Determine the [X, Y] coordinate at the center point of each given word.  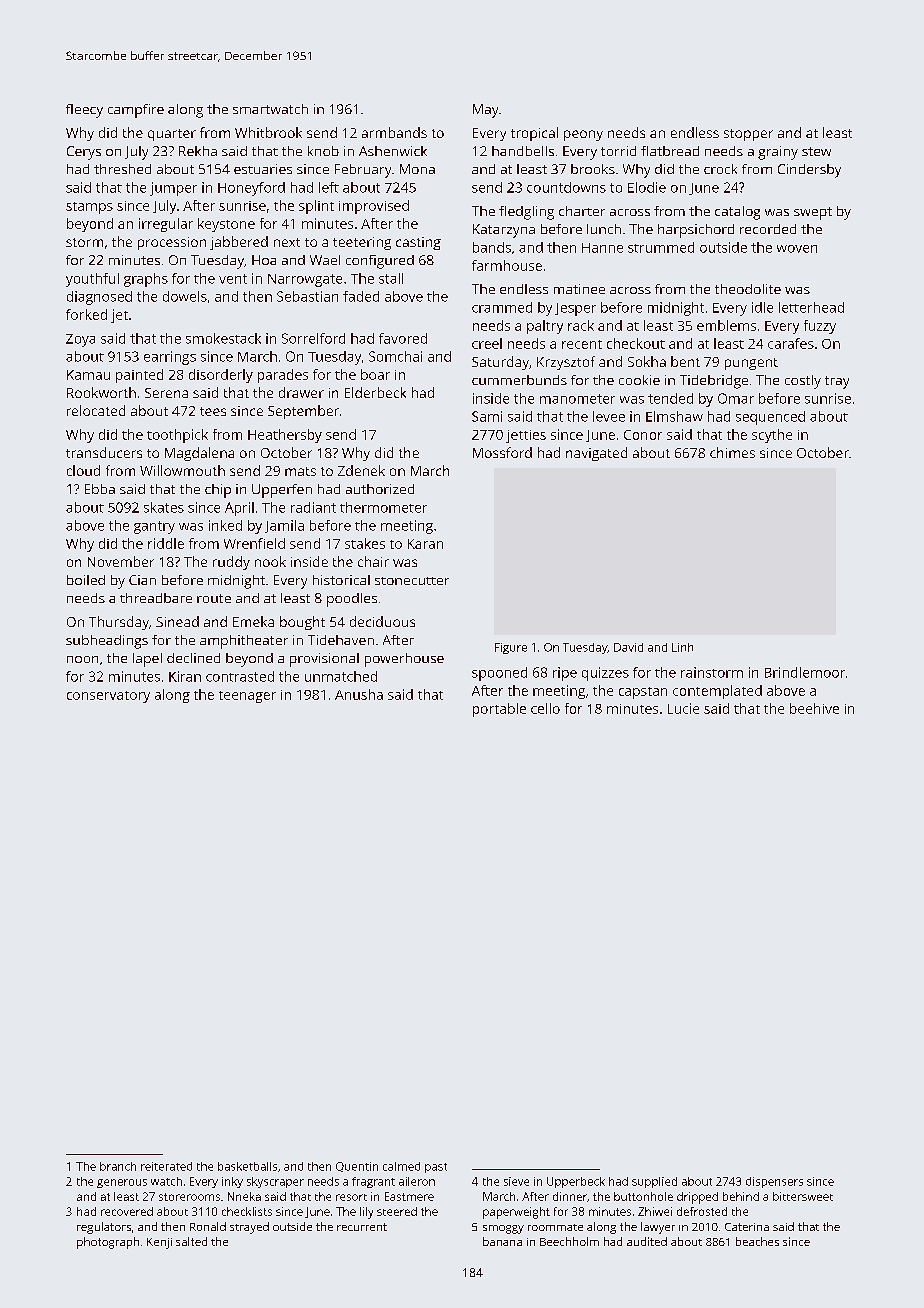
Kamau [88, 375]
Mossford [502, 452]
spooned [499, 674]
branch [118, 1166]
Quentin [357, 1167]
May [485, 111]
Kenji [159, 1243]
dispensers [774, 1182]
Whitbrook [268, 132]
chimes [732, 452]
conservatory [108, 697]
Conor [643, 435]
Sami [487, 416]
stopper [748, 135]
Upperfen [282, 491]
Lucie [683, 708]
